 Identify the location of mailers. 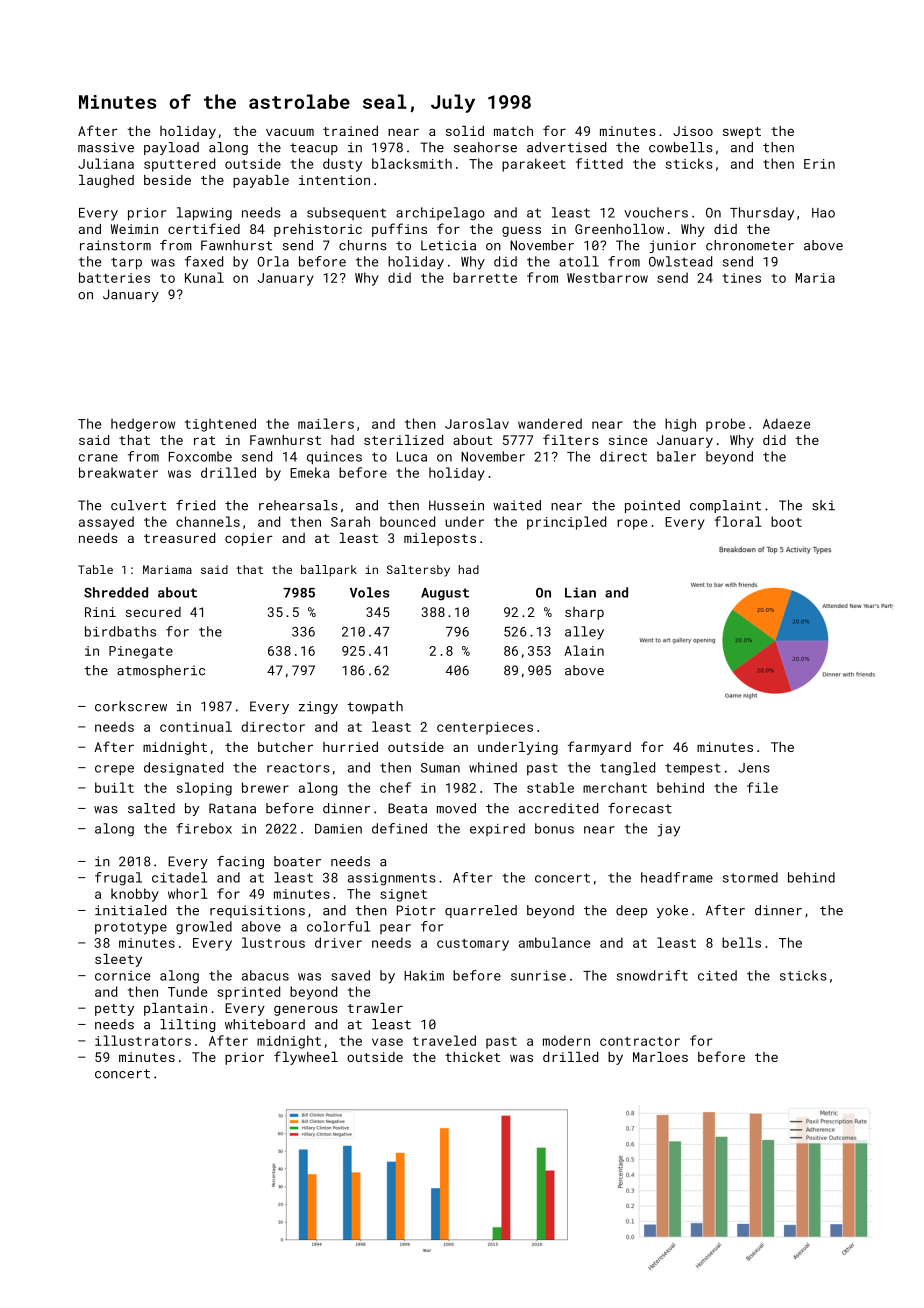
(326, 423).
